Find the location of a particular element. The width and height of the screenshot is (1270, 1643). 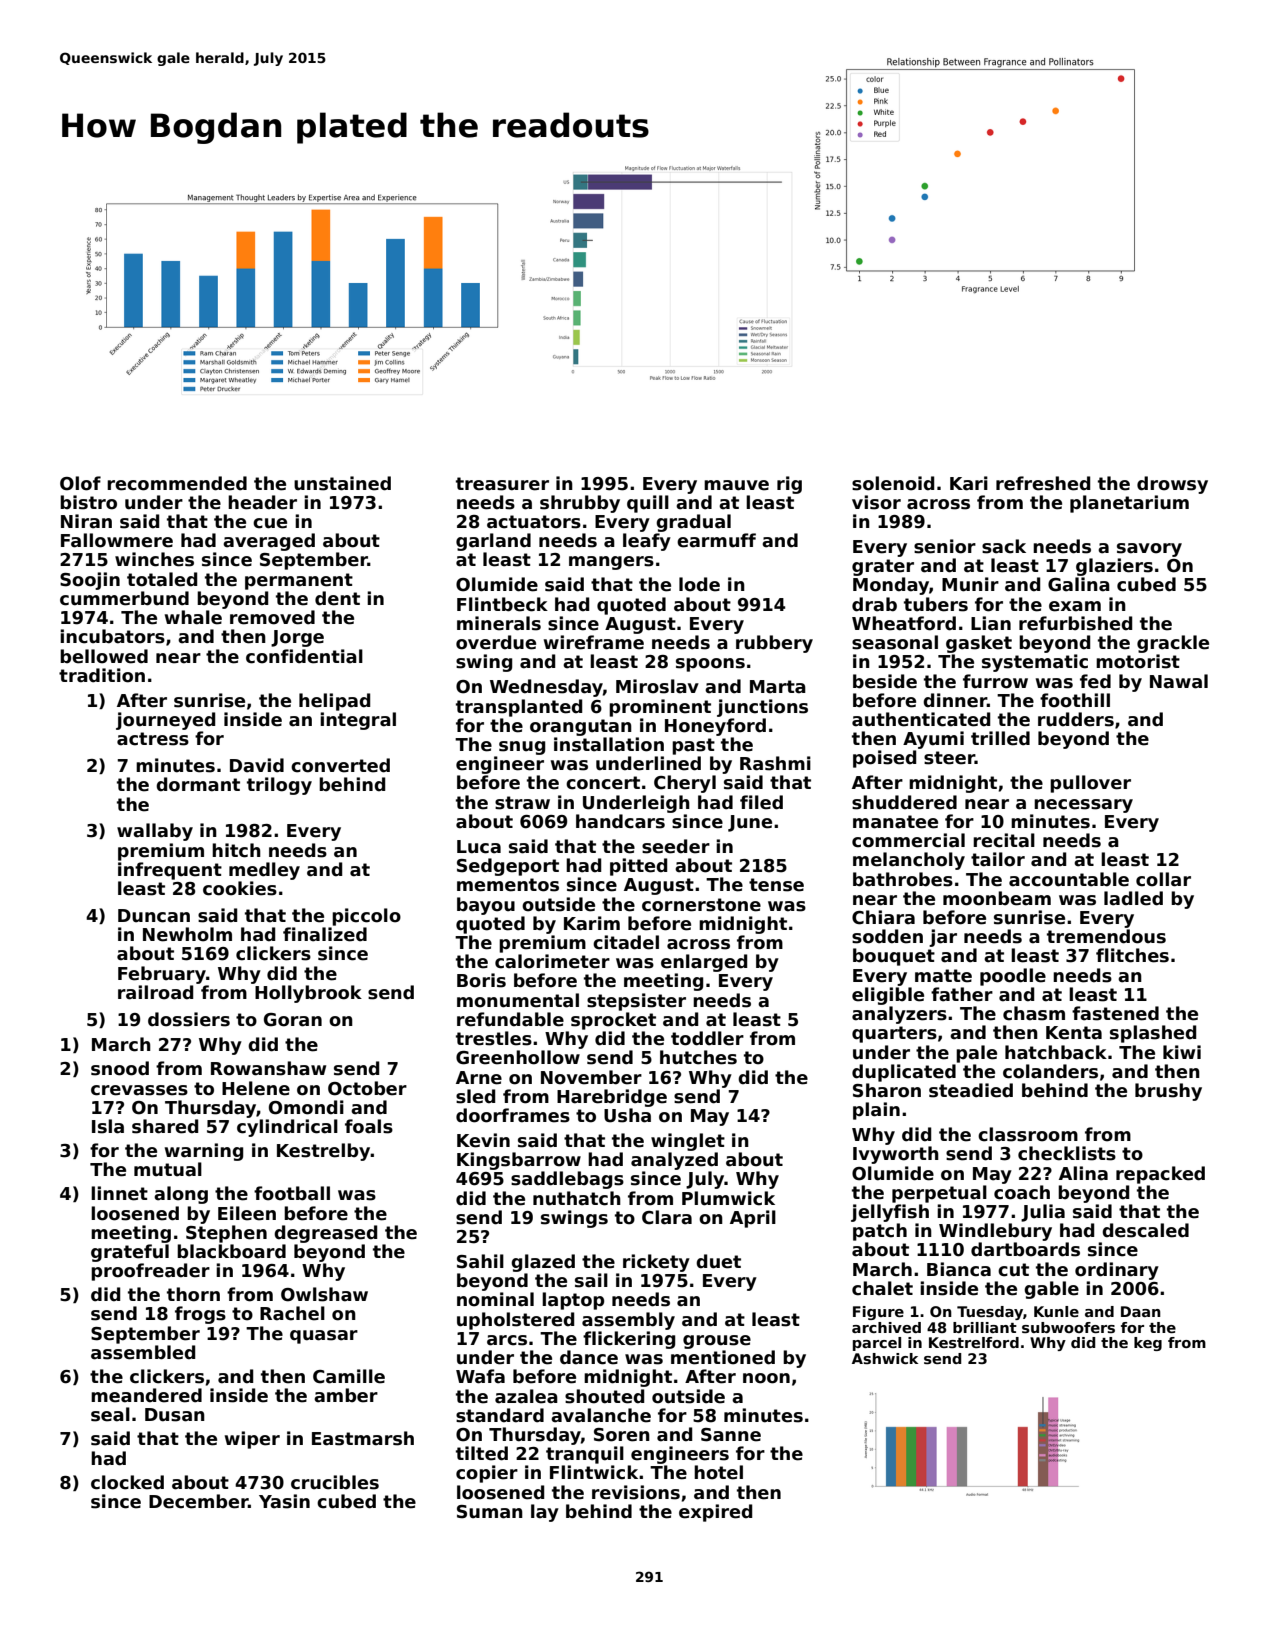

seeder is located at coordinates (676, 846).
